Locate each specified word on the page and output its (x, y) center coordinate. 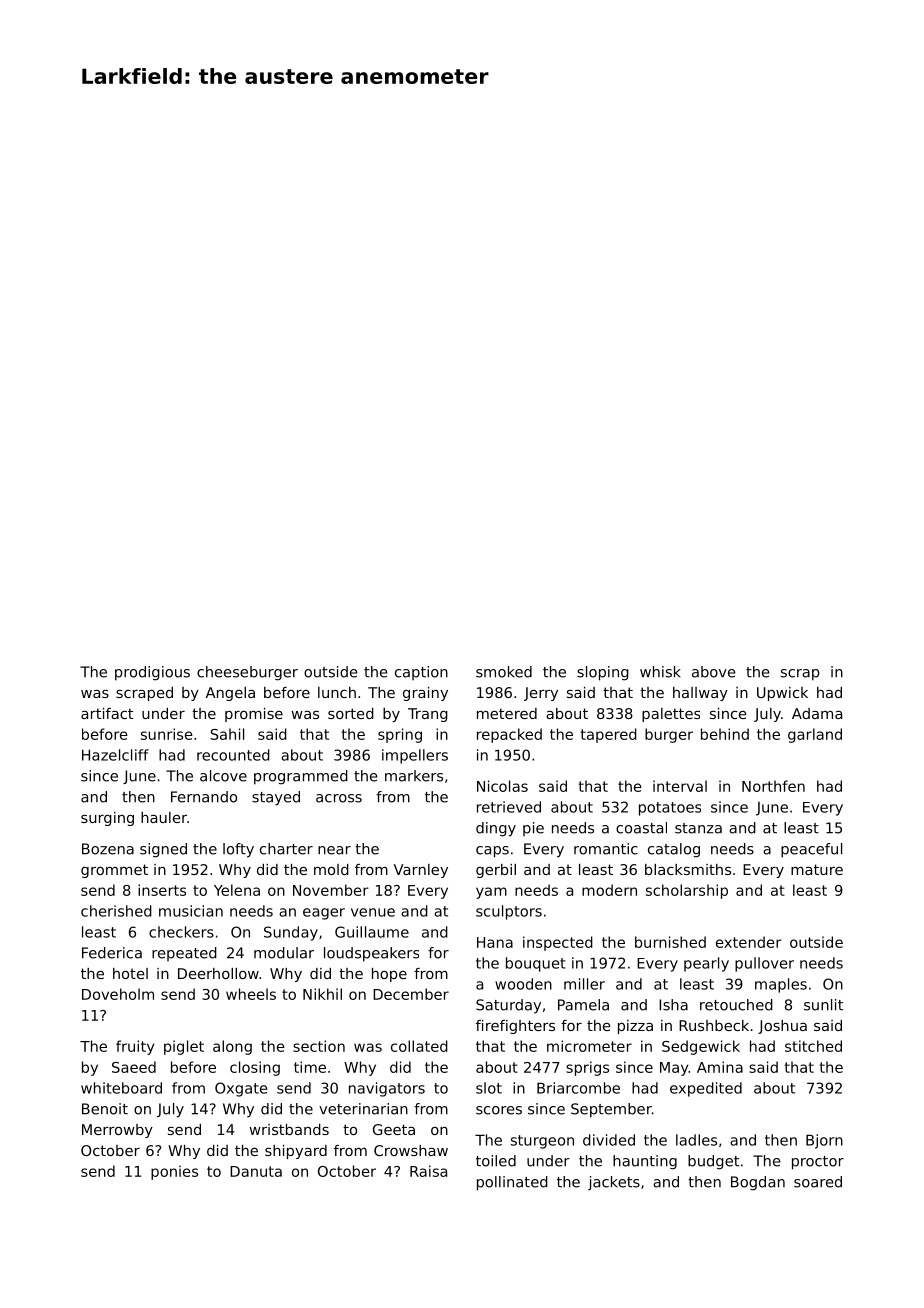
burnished (670, 942)
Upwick (782, 694)
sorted (351, 713)
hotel (130, 973)
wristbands (289, 1129)
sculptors (509, 912)
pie (533, 829)
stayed (276, 798)
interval (680, 786)
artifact (107, 713)
